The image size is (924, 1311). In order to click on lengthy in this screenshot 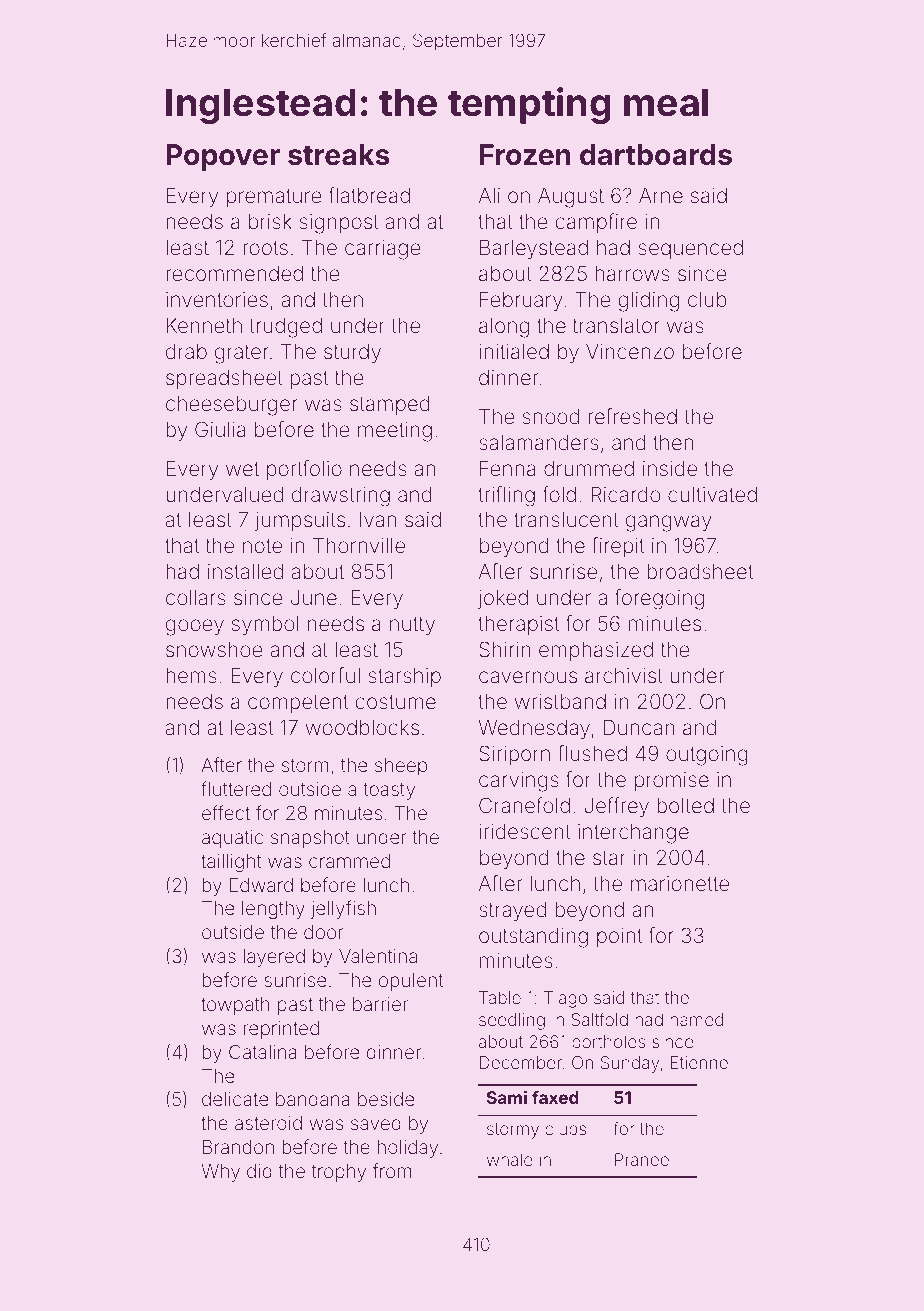, I will do `click(273, 910)`.
